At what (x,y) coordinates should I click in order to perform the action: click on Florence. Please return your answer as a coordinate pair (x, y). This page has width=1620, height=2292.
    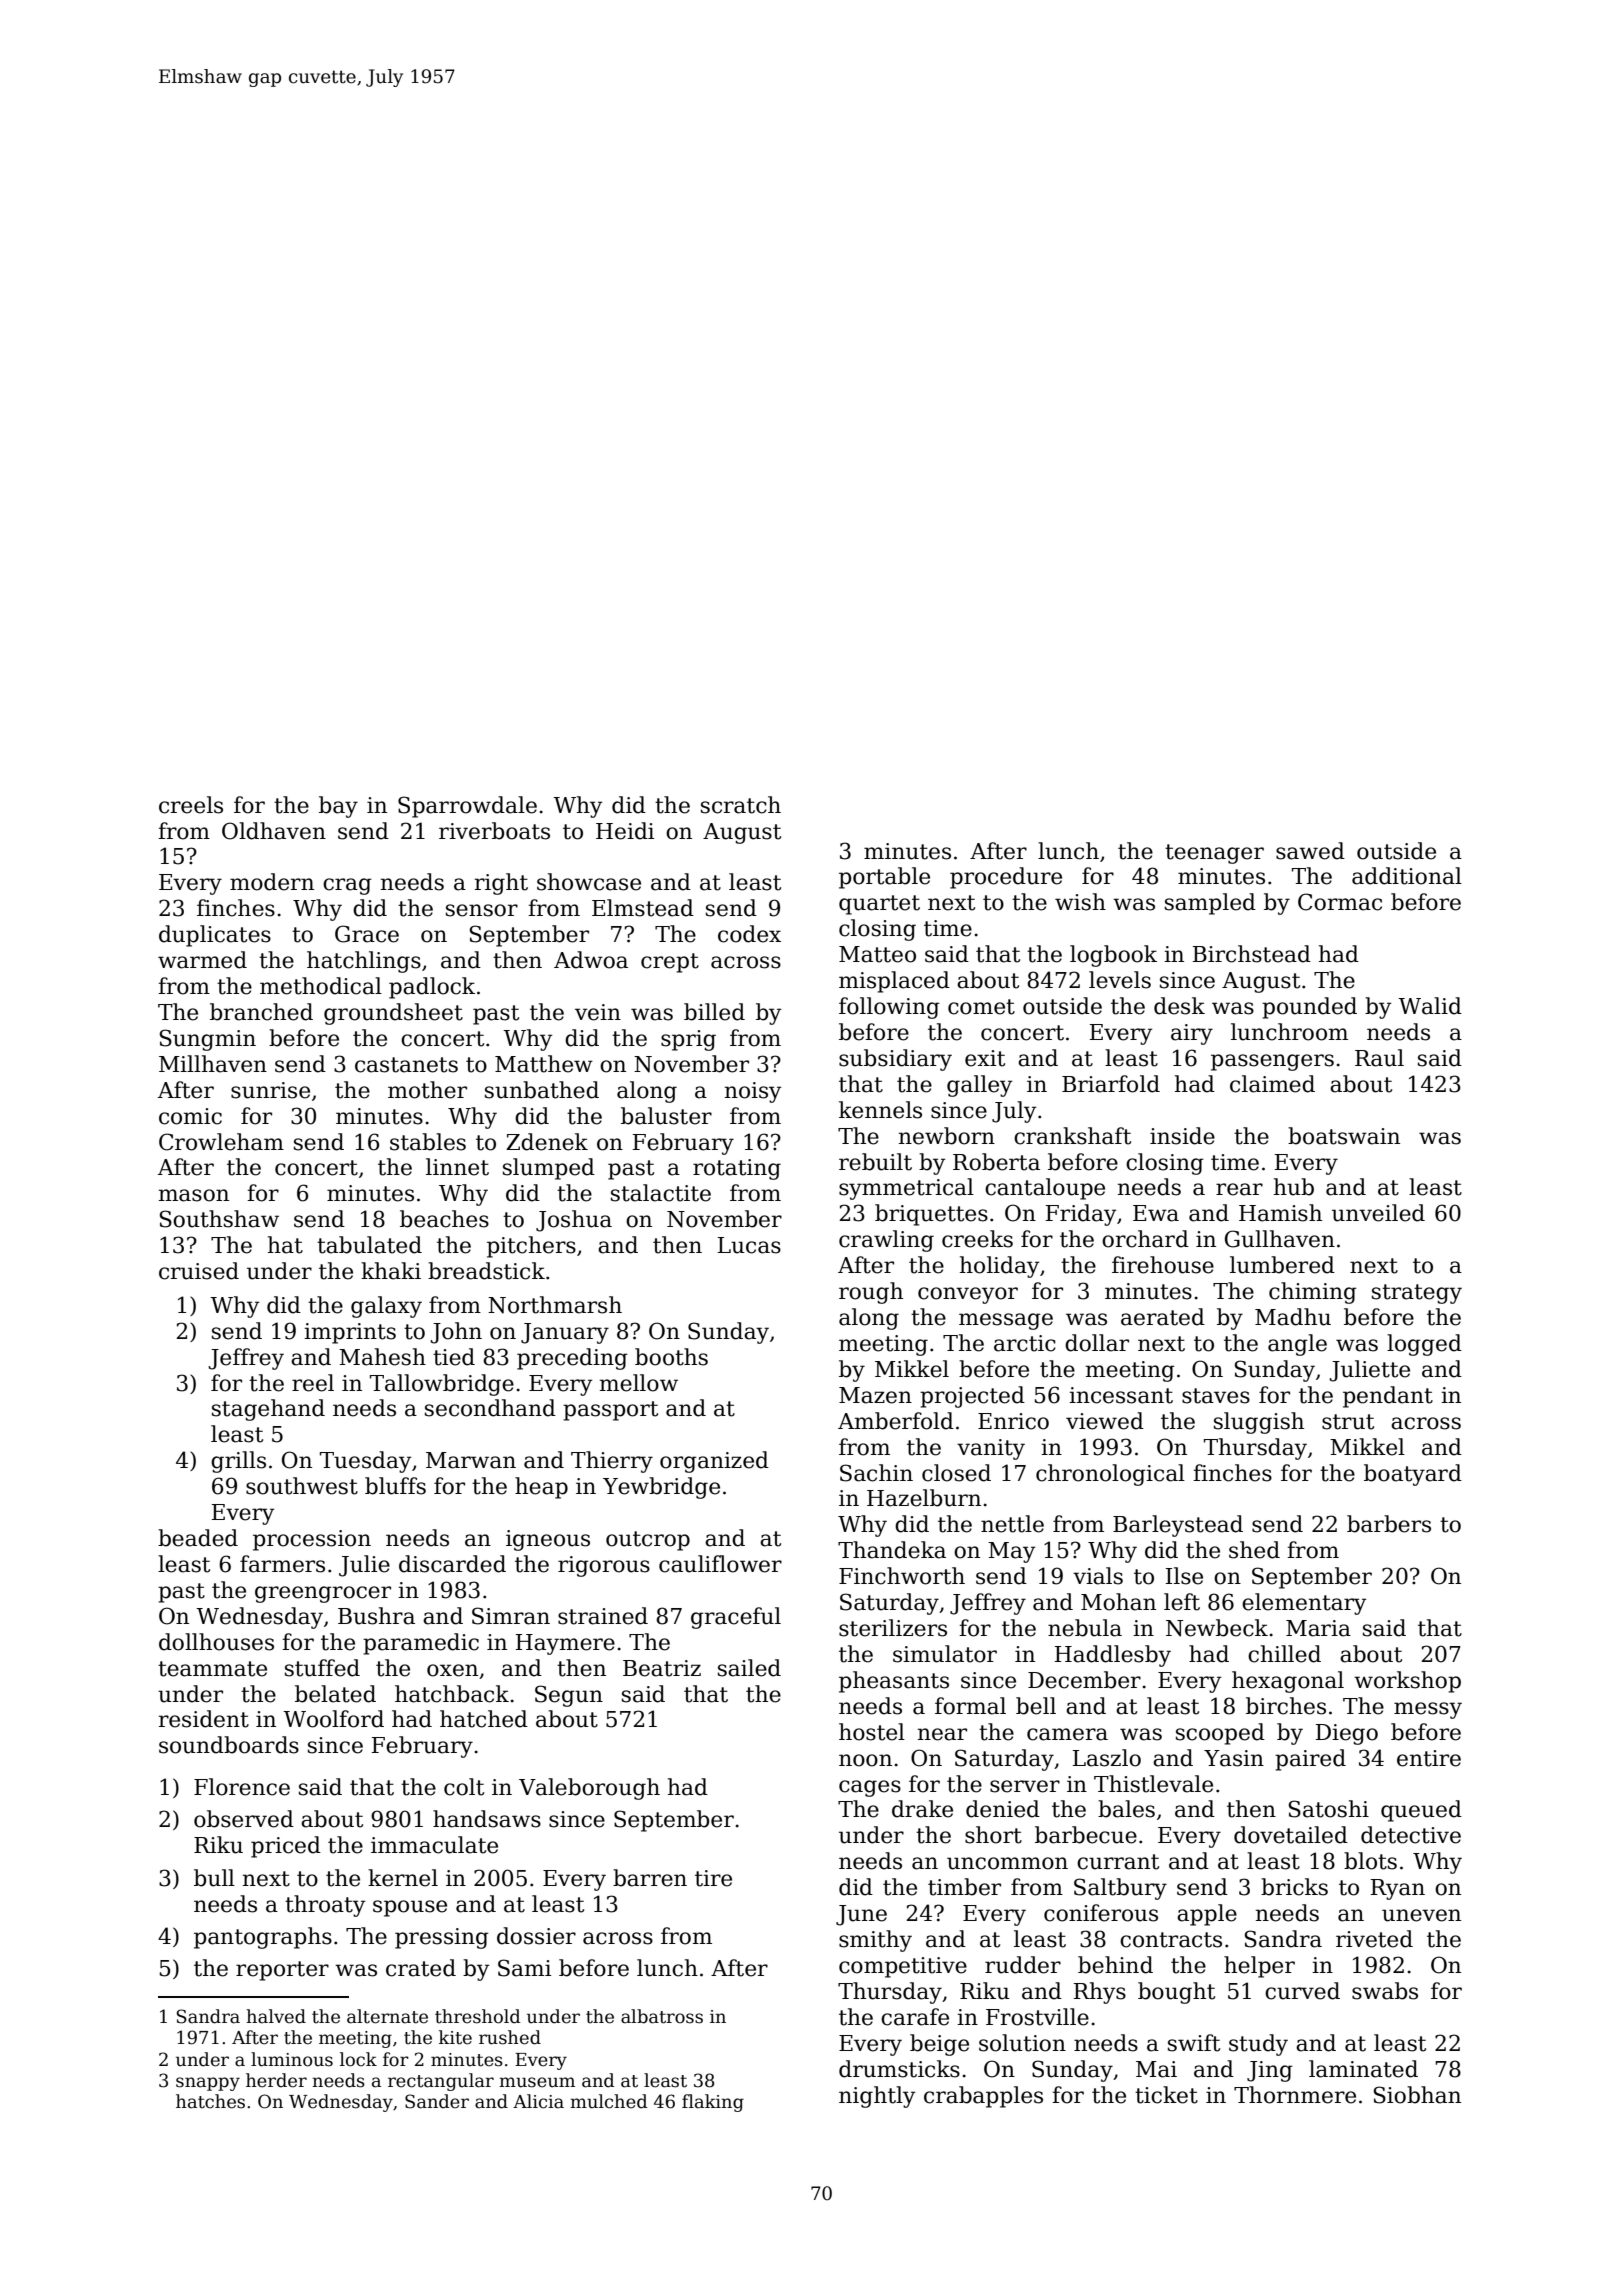
    Looking at the image, I should click on (242, 1787).
